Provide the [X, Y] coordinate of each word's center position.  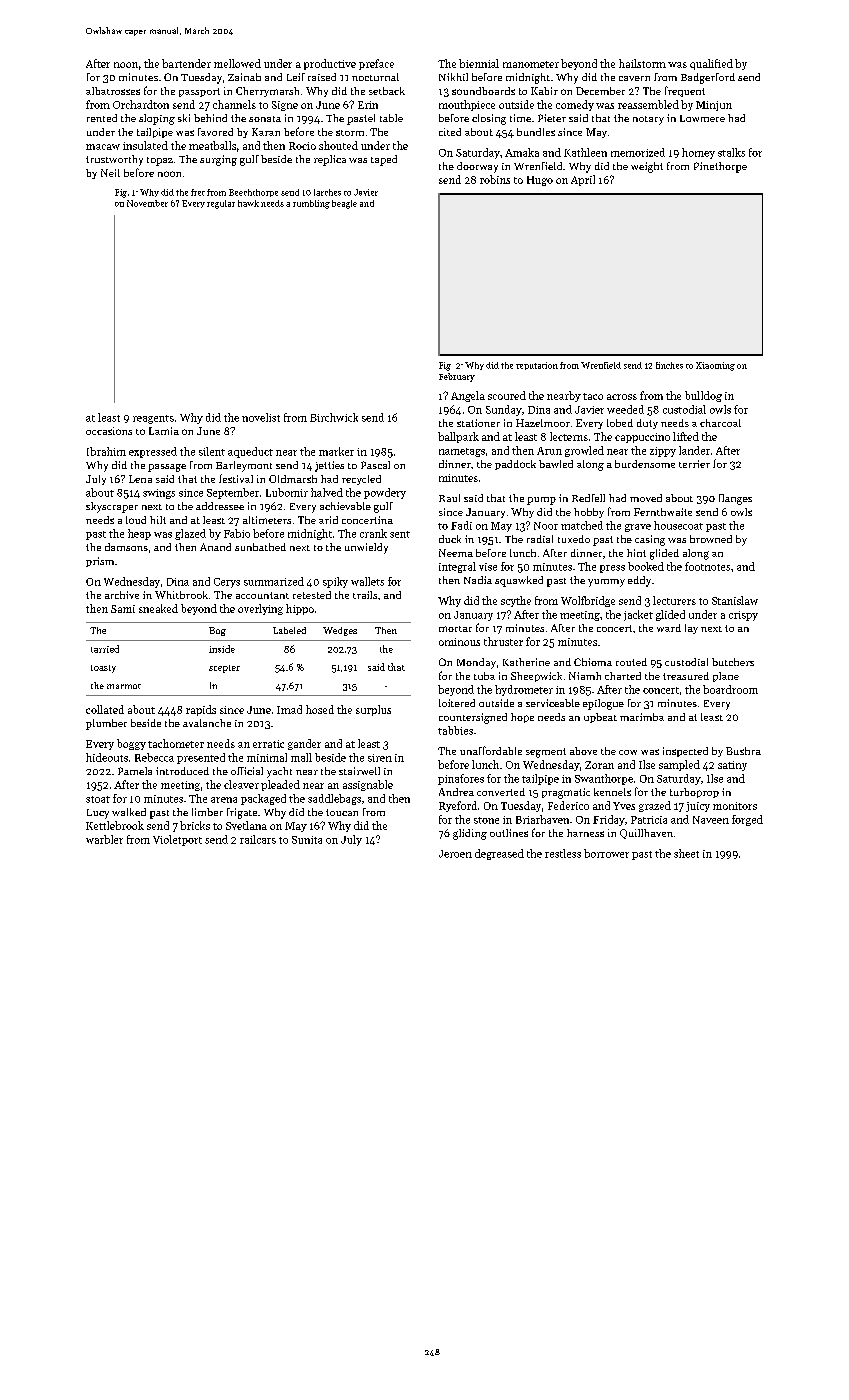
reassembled [648, 104]
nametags [462, 452]
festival [236, 478]
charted [623, 676]
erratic [268, 744]
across [622, 397]
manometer [531, 64]
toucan [342, 812]
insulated [145, 145]
